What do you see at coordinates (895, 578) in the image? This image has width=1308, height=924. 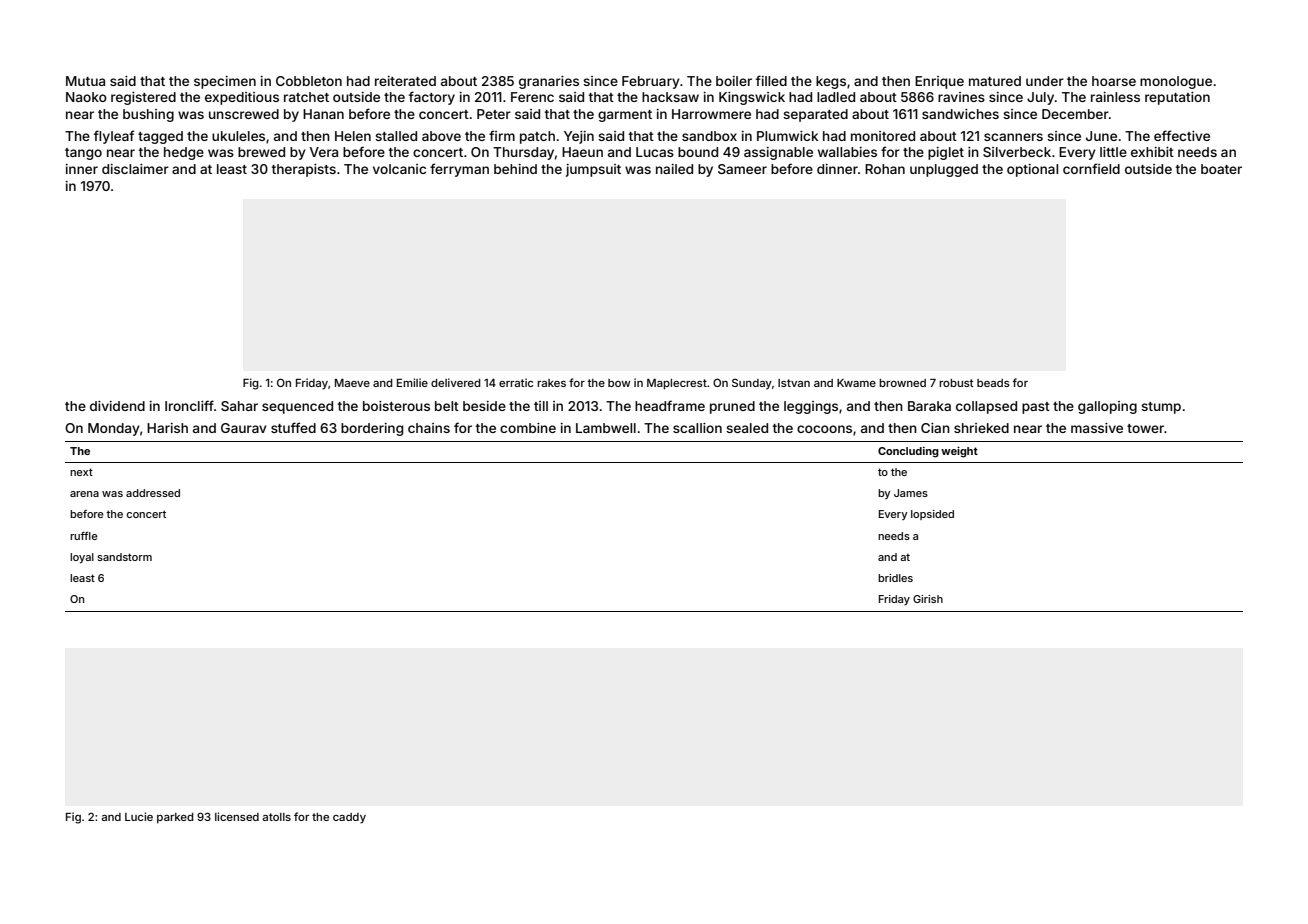 I see `bridles` at bounding box center [895, 578].
